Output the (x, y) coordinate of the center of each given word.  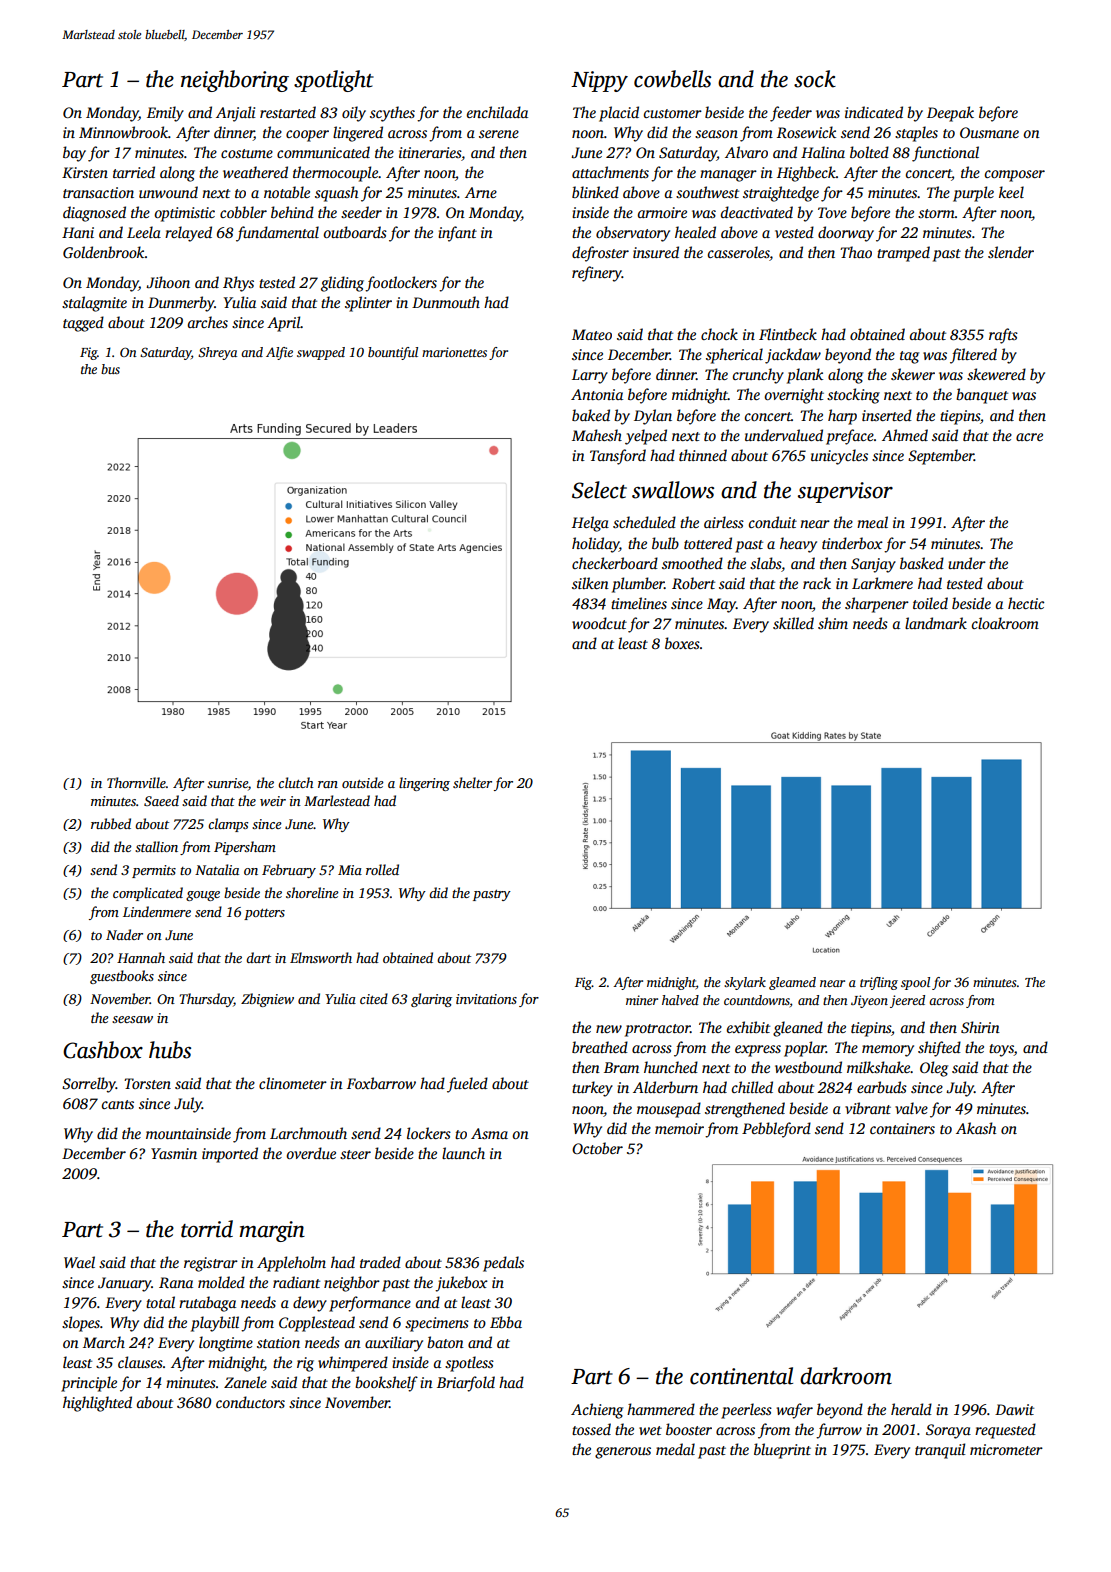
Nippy (599, 81)
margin (272, 1231)
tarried (134, 172)
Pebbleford (776, 1130)
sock (815, 79)
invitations (486, 999)
